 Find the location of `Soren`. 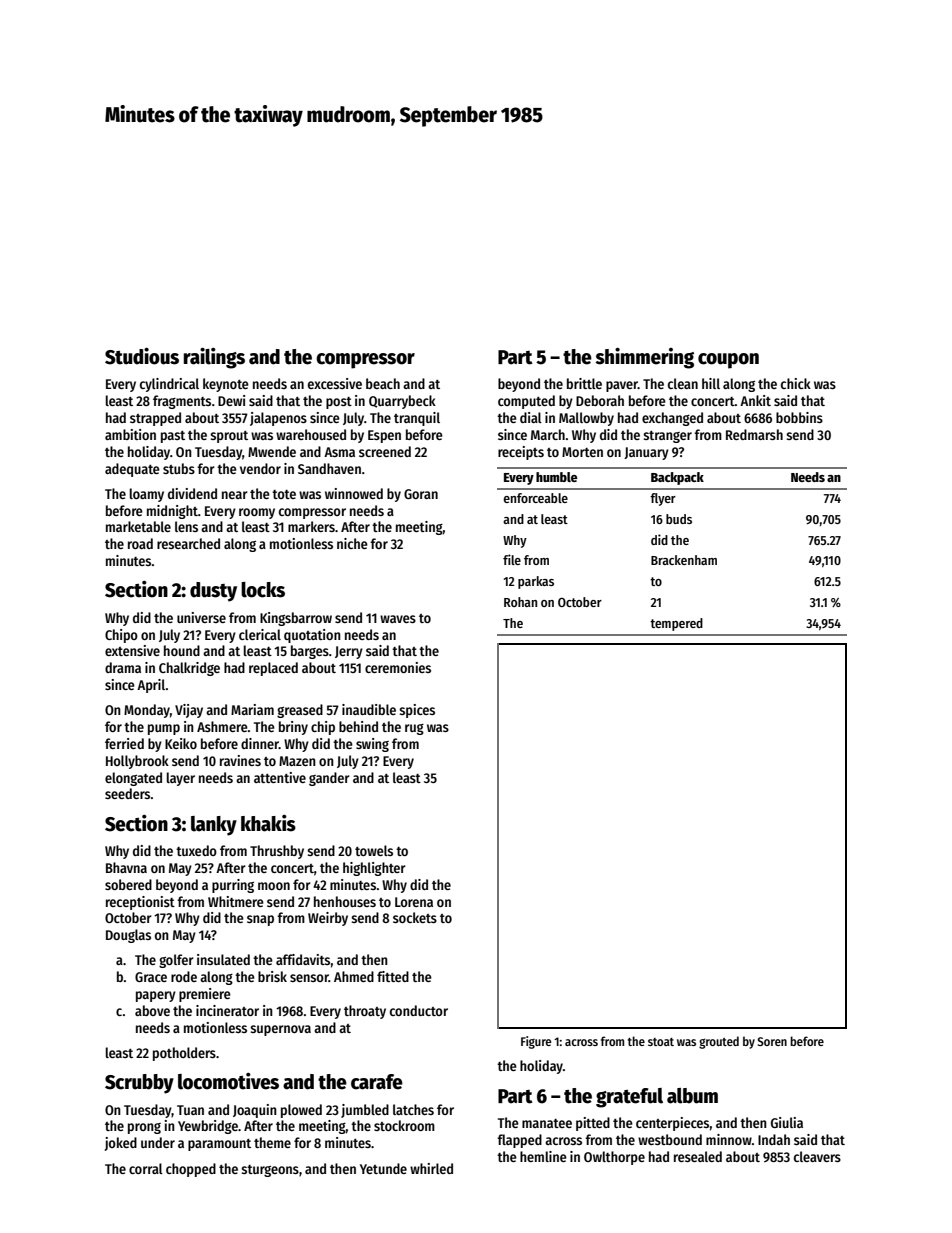

Soren is located at coordinates (772, 1041).
